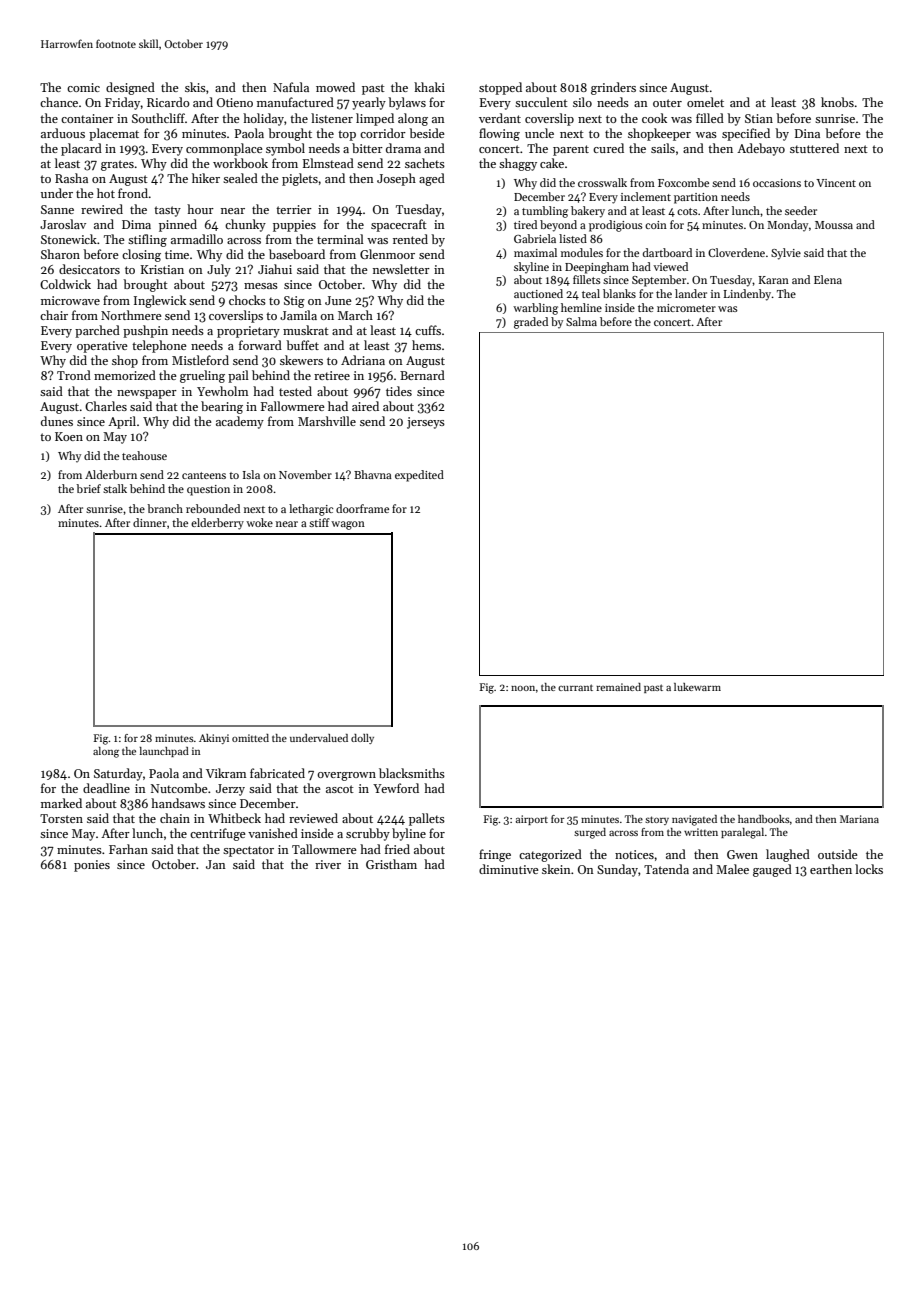 This screenshot has height=1308, width=924. Describe the element at coordinates (216, 864) in the screenshot. I see `Jan` at that location.
